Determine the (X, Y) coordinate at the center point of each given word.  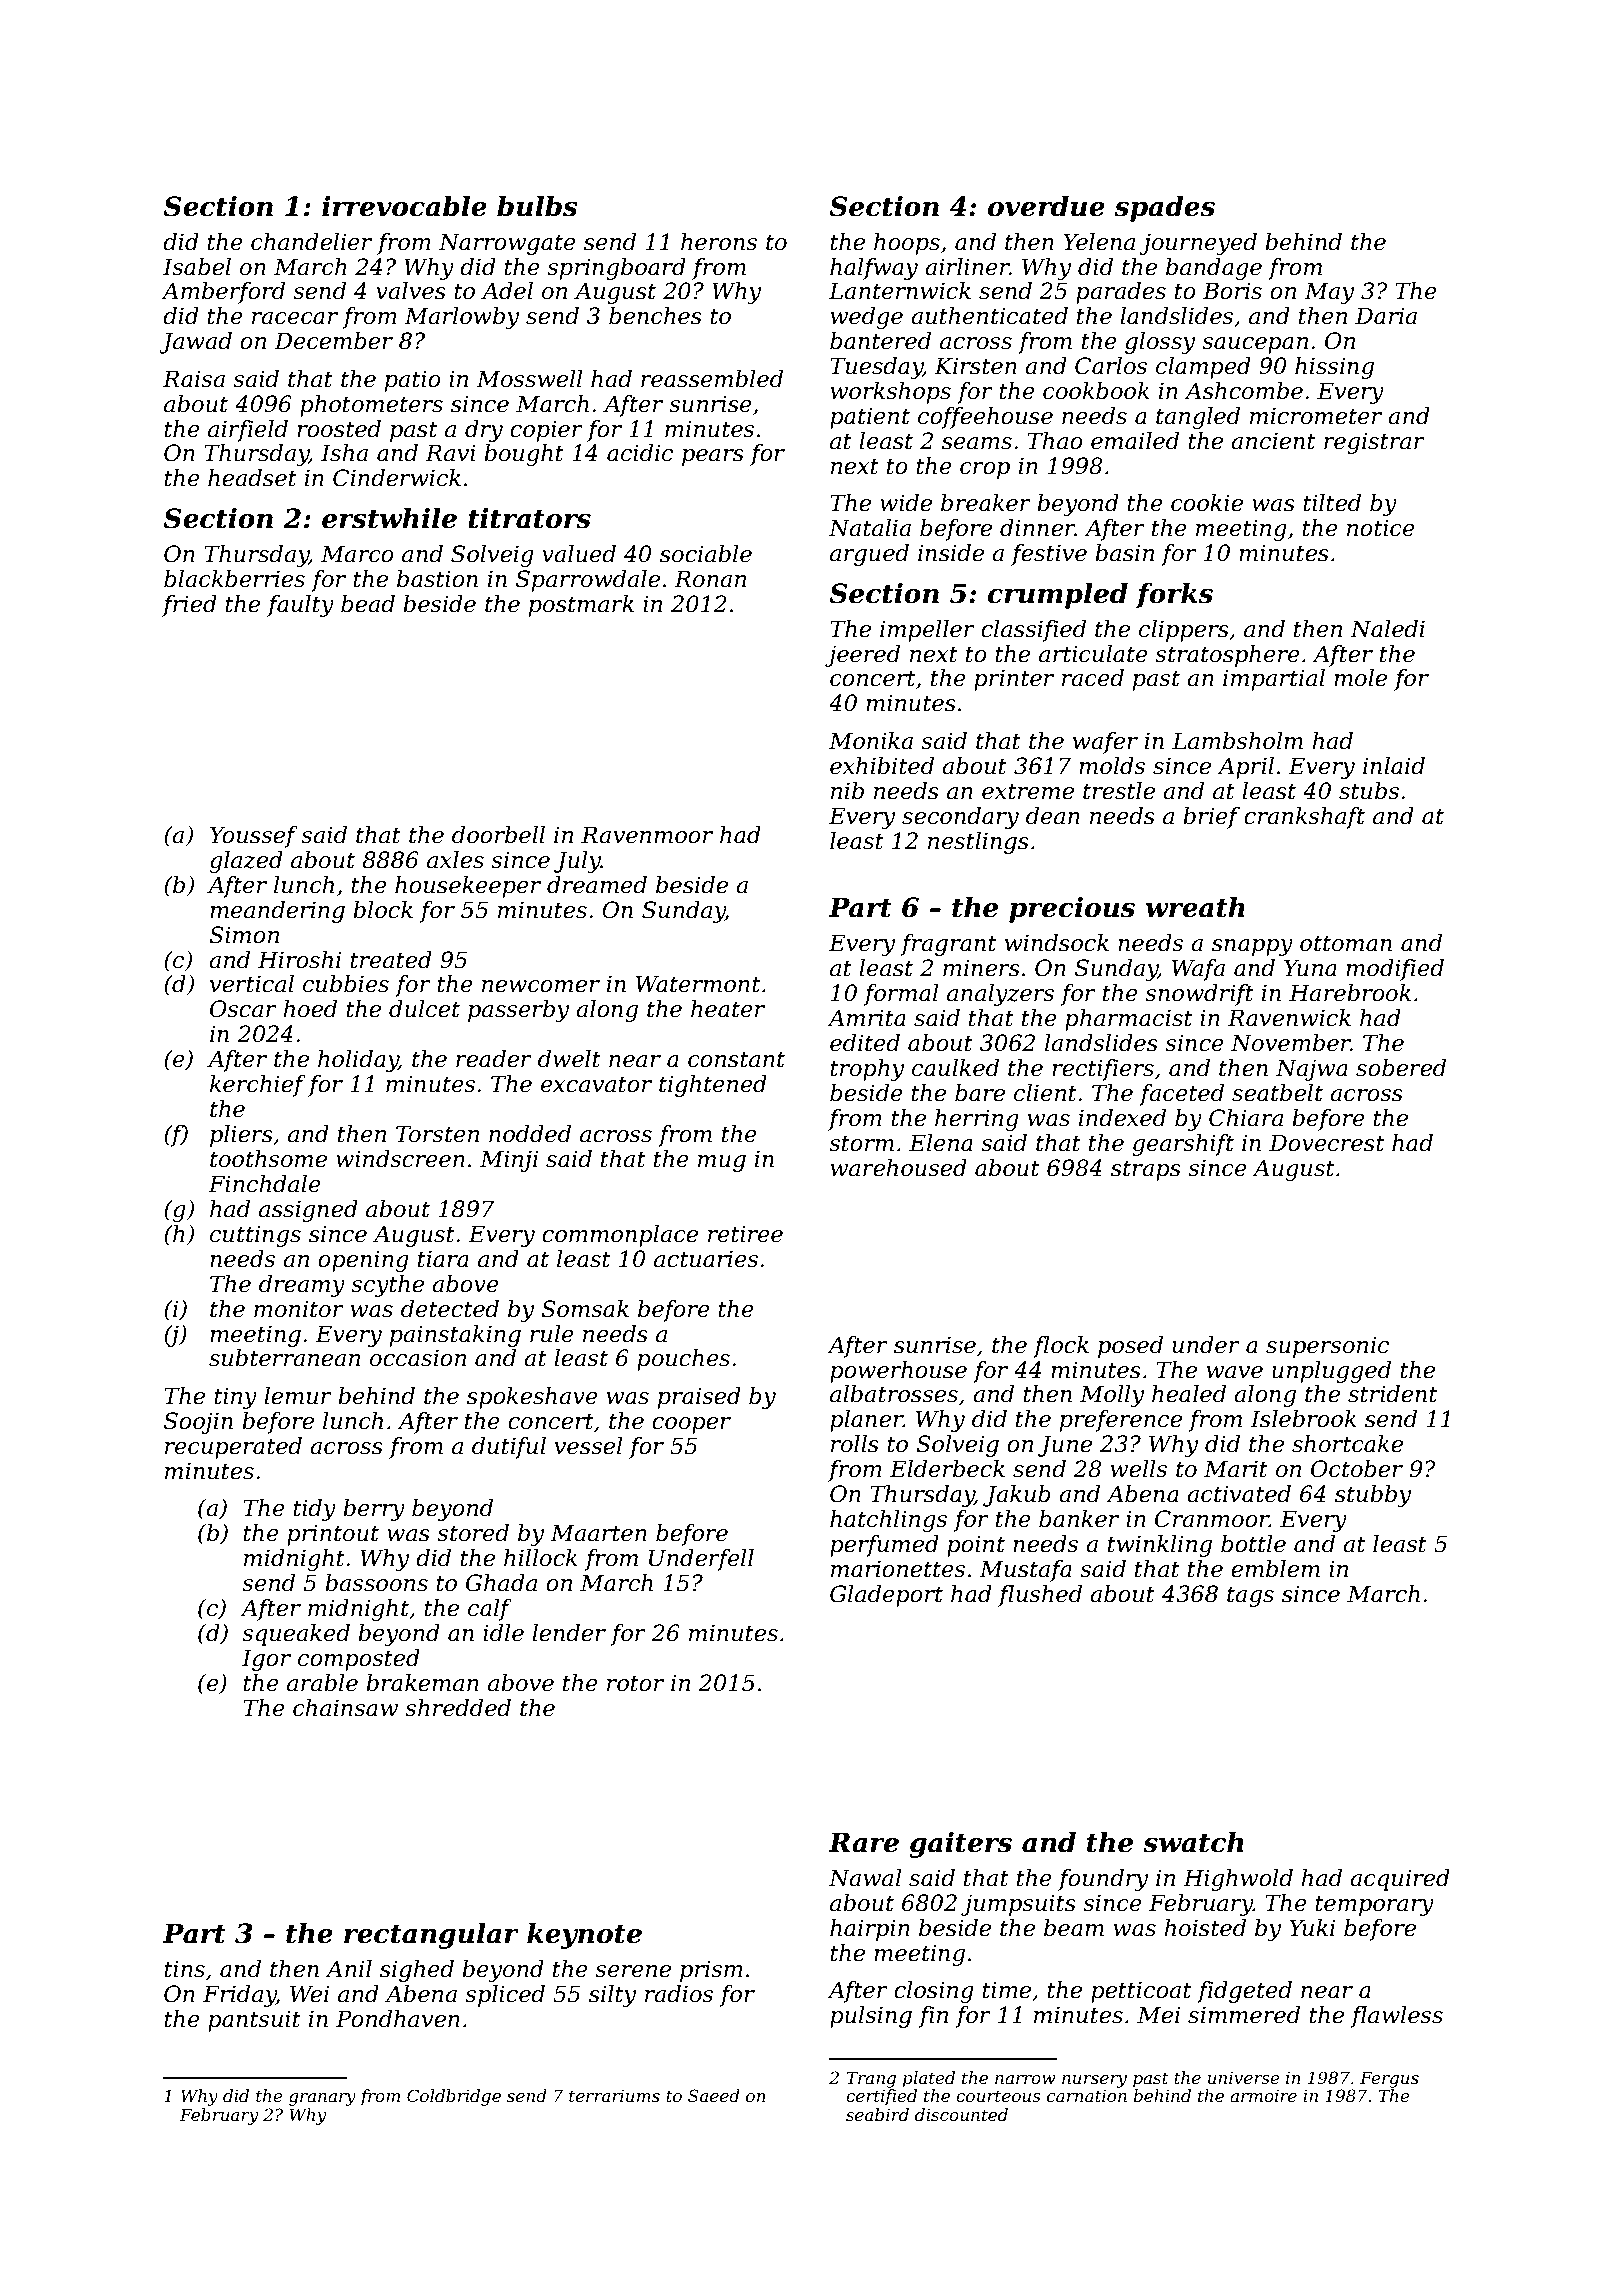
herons (719, 242)
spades (1165, 209)
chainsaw (345, 1708)
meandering (277, 912)
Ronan (710, 579)
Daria (1386, 316)
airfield (248, 431)
